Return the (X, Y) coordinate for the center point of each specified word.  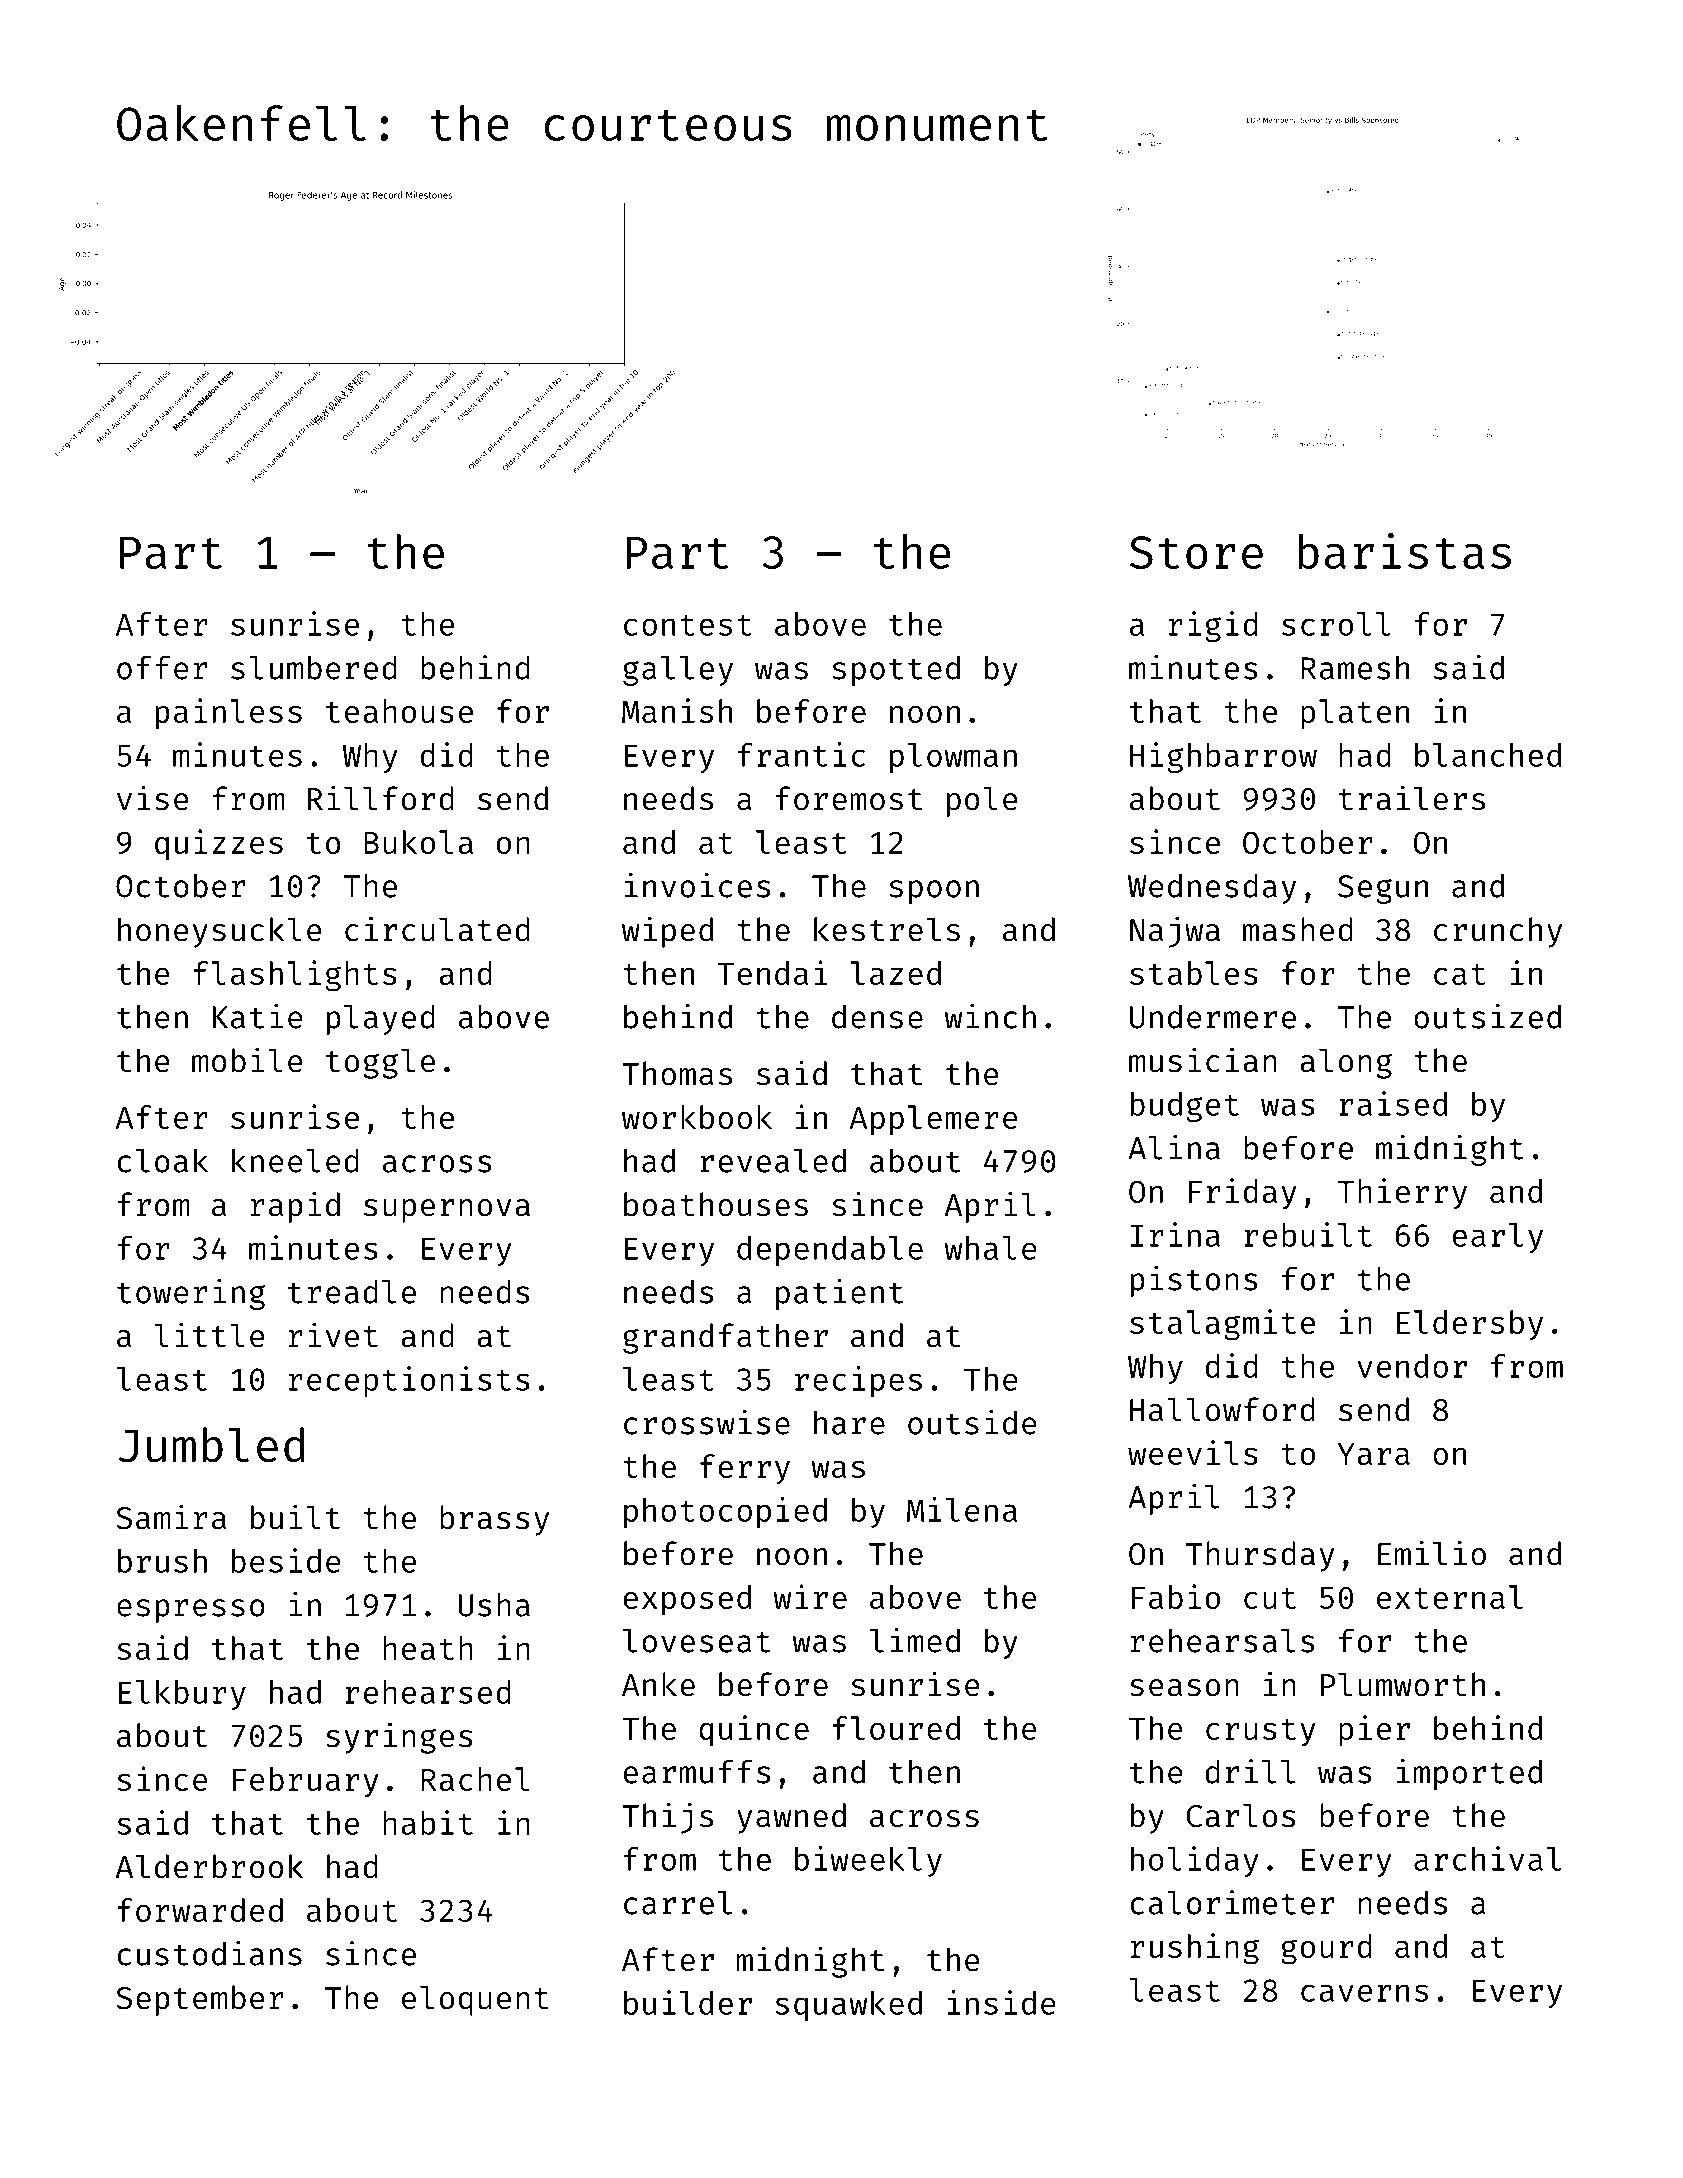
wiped (667, 932)
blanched (1488, 755)
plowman (953, 758)
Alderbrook (210, 1866)
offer (162, 667)
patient (839, 1294)
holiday (1195, 1861)
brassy (494, 1520)
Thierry (1402, 1194)
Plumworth (1403, 1684)
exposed (687, 1600)
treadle (352, 1291)
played (381, 1019)
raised (1393, 1103)
